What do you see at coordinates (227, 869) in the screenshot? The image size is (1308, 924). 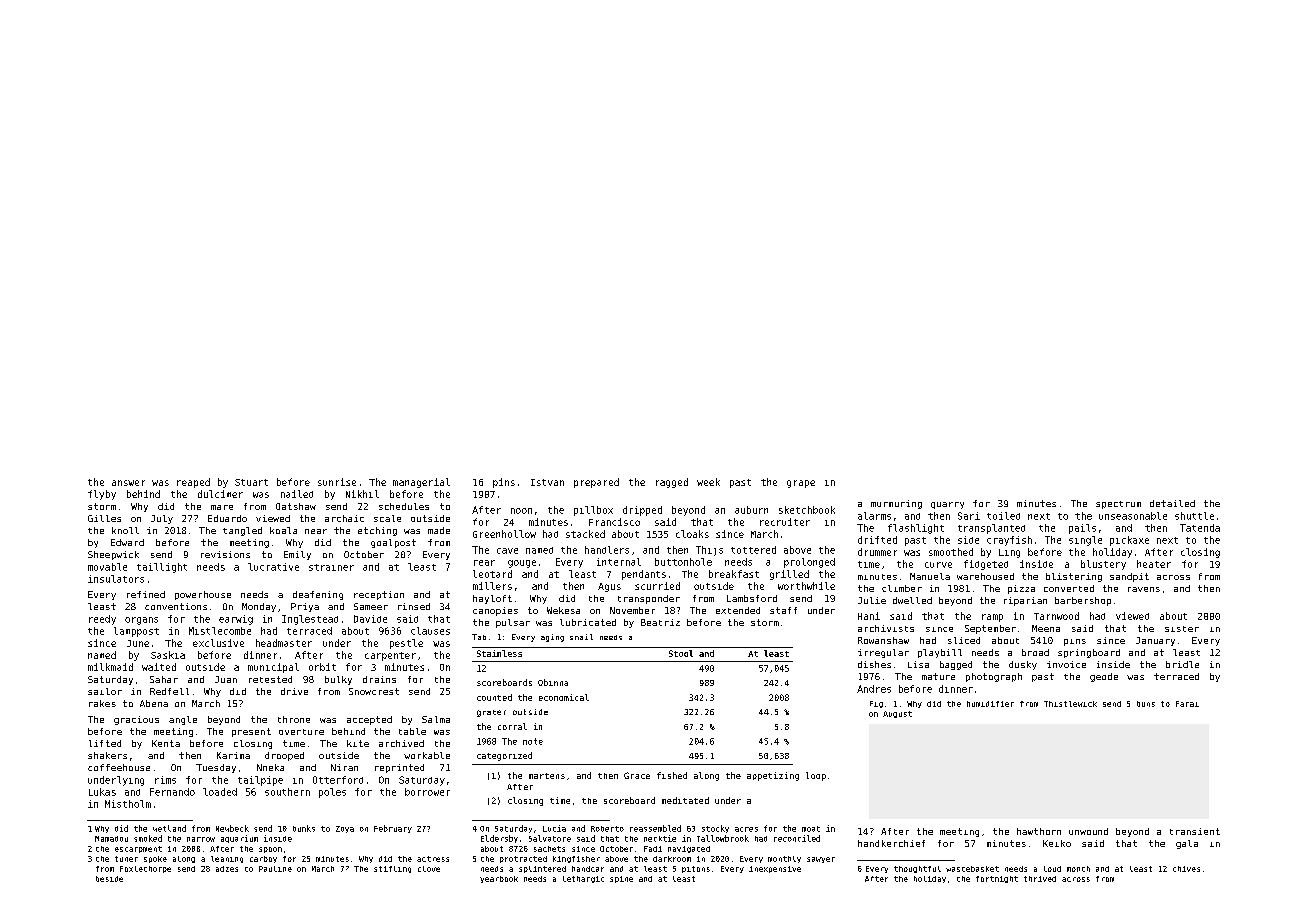 I see `adzes` at bounding box center [227, 869].
